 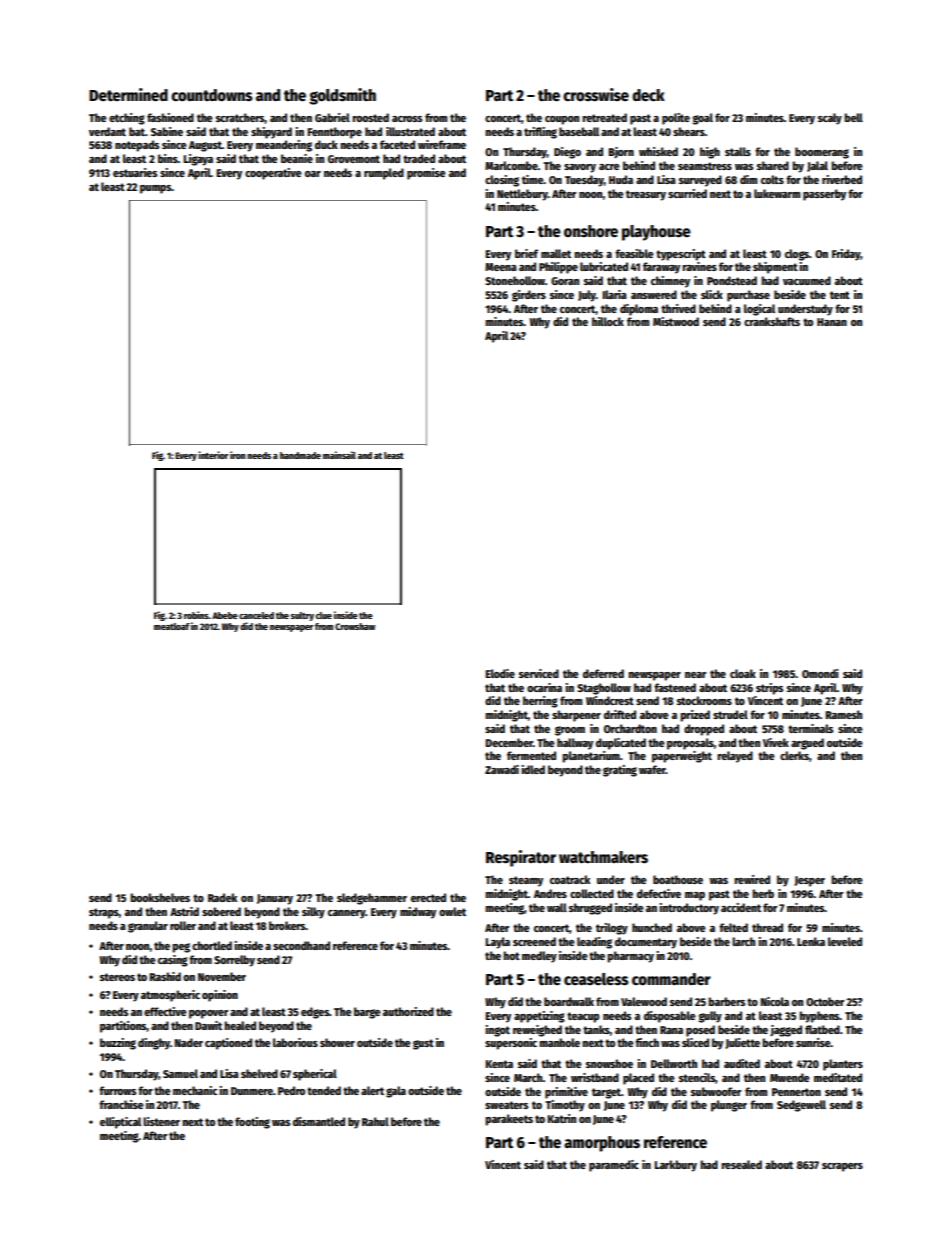 I want to click on rewired, so click(x=752, y=879).
